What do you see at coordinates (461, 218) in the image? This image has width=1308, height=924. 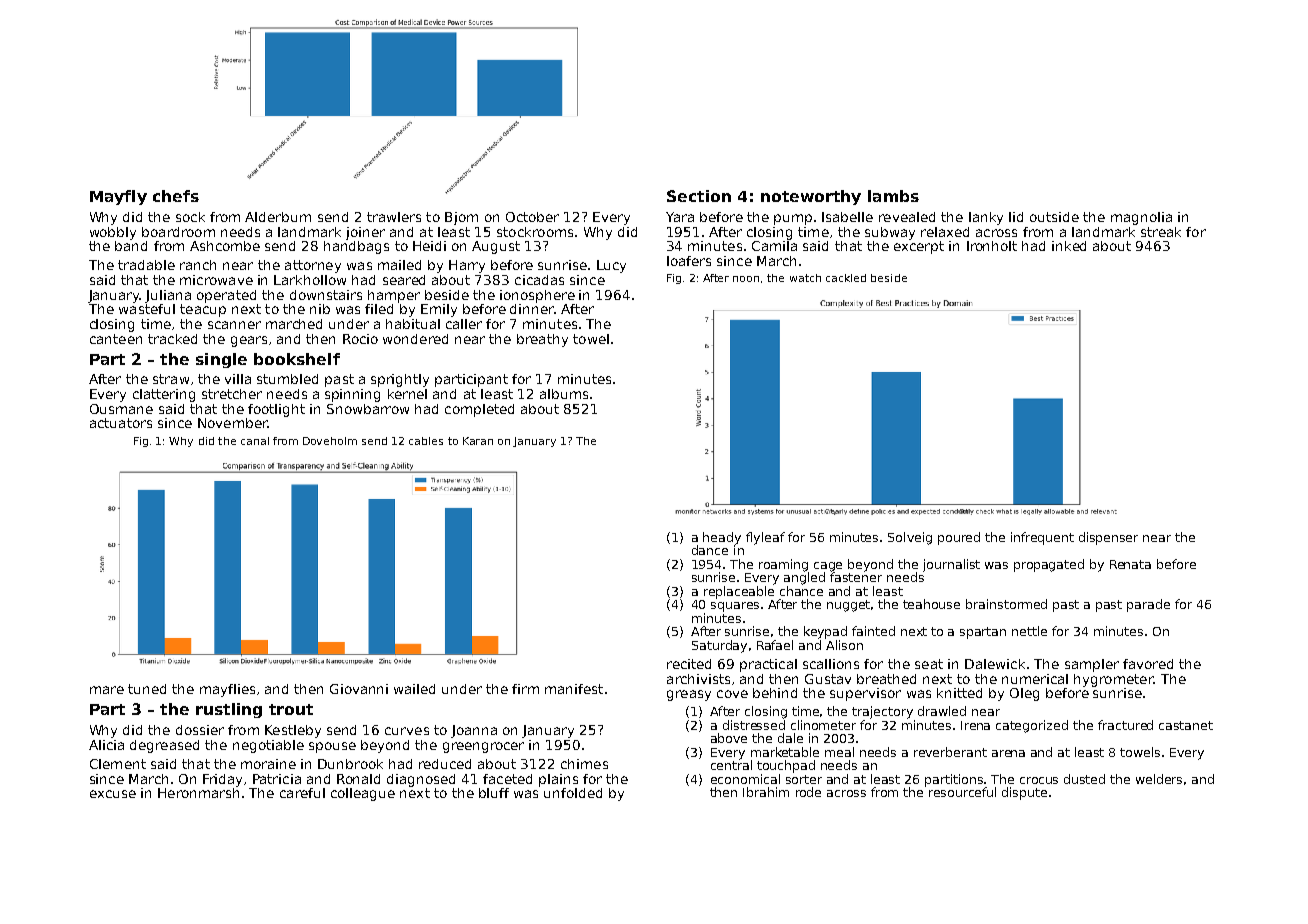 I see `Bjorn` at bounding box center [461, 218].
